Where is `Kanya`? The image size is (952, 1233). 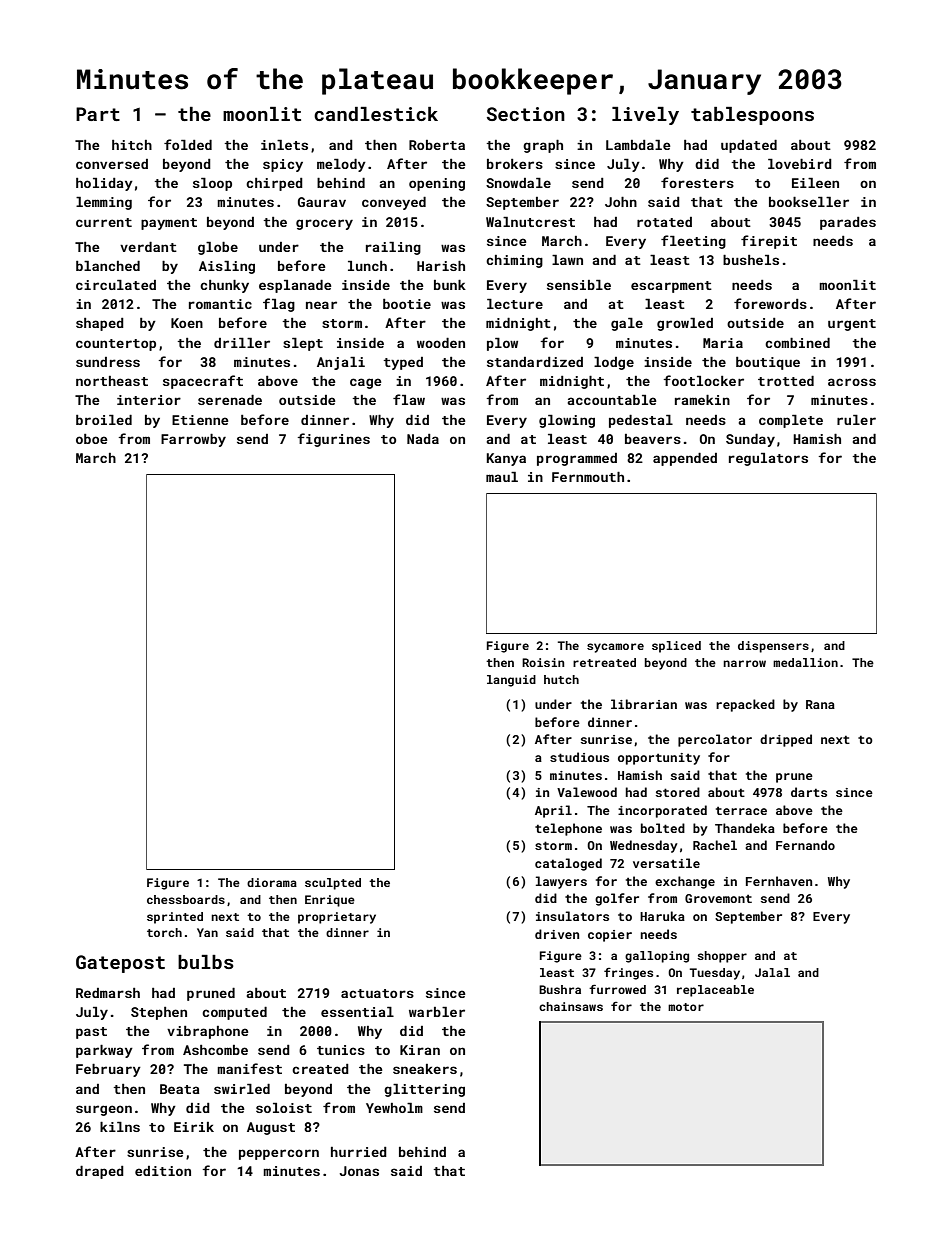 Kanya is located at coordinates (506, 459).
